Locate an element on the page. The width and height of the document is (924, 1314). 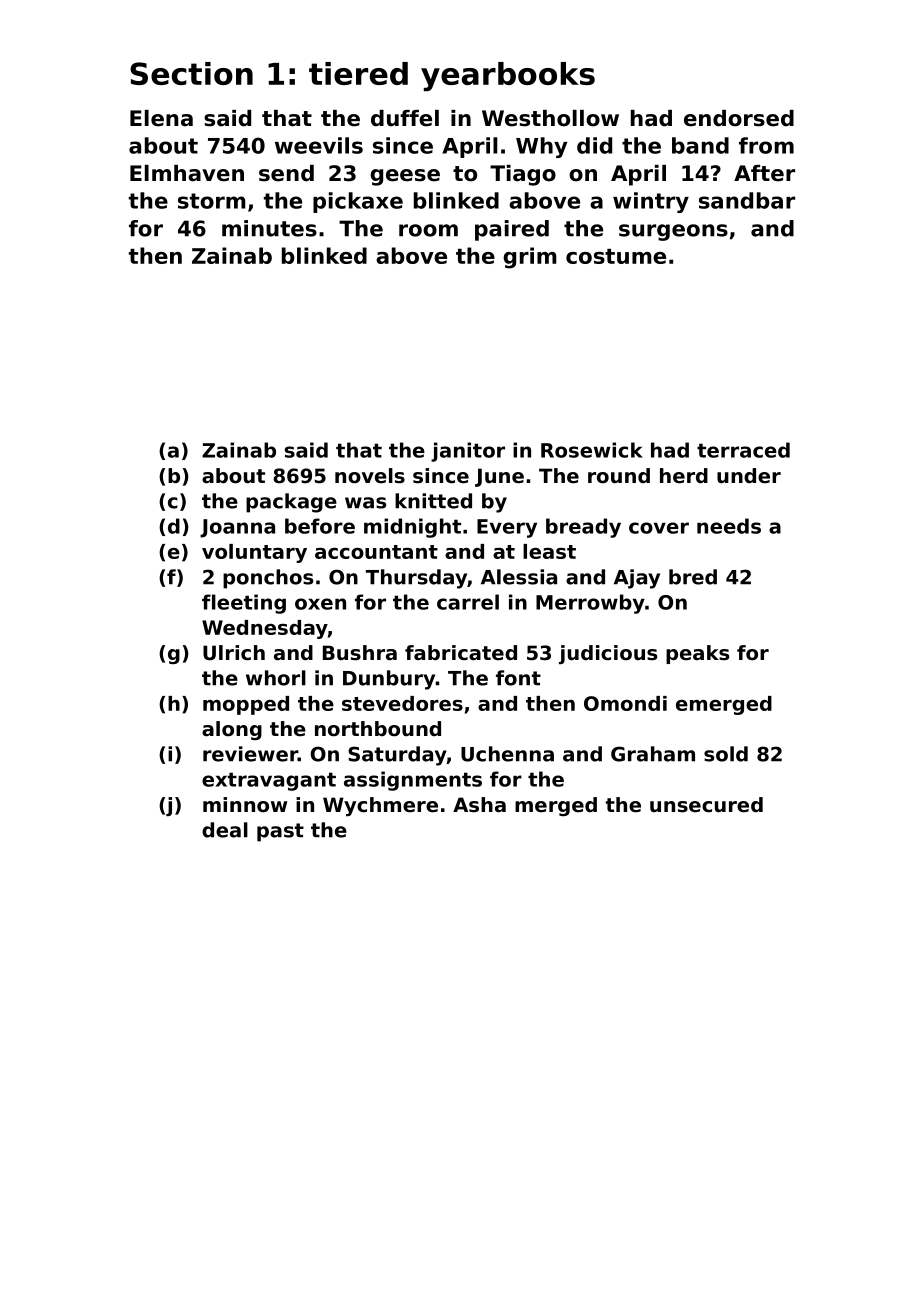
Asha is located at coordinates (479, 805).
